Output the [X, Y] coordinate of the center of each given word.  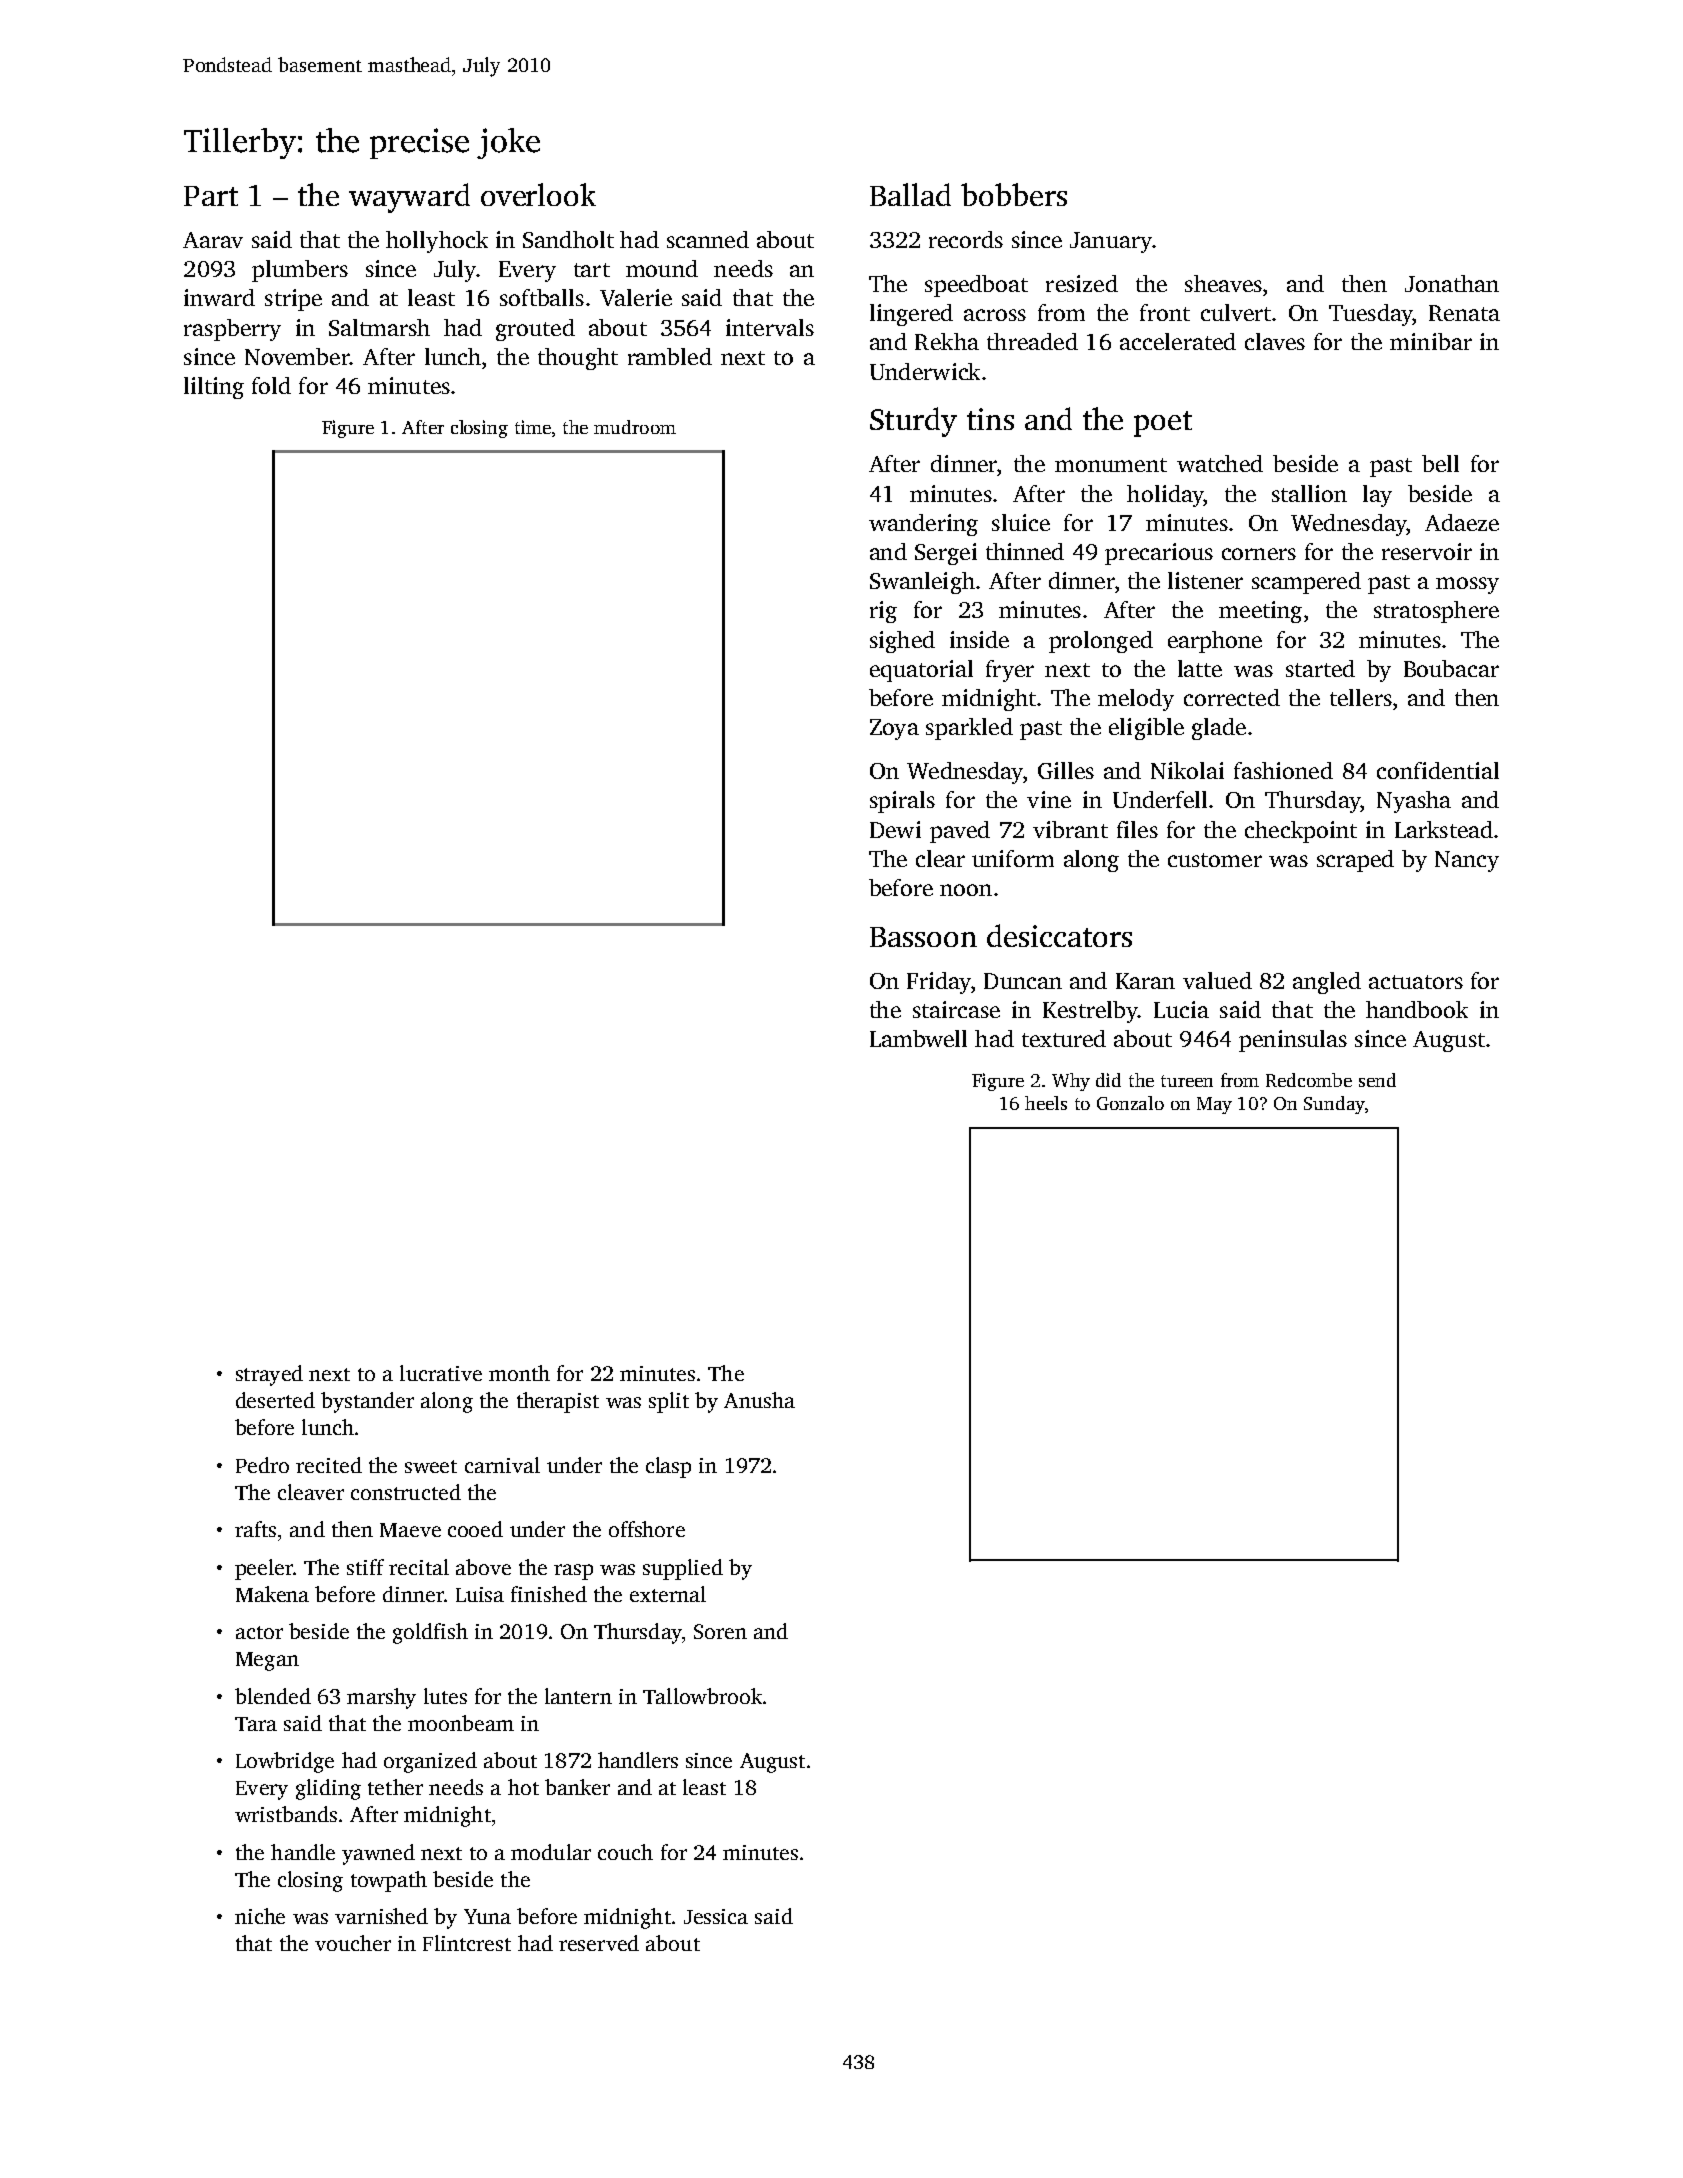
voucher [353, 1943]
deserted [275, 1400]
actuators [1416, 982]
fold [271, 385]
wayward [409, 198]
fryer [1010, 671]
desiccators [1059, 935]
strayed [269, 1375]
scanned [708, 239]
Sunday [1334, 1105]
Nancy [1467, 861]
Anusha [759, 1400]
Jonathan [1452, 283]
